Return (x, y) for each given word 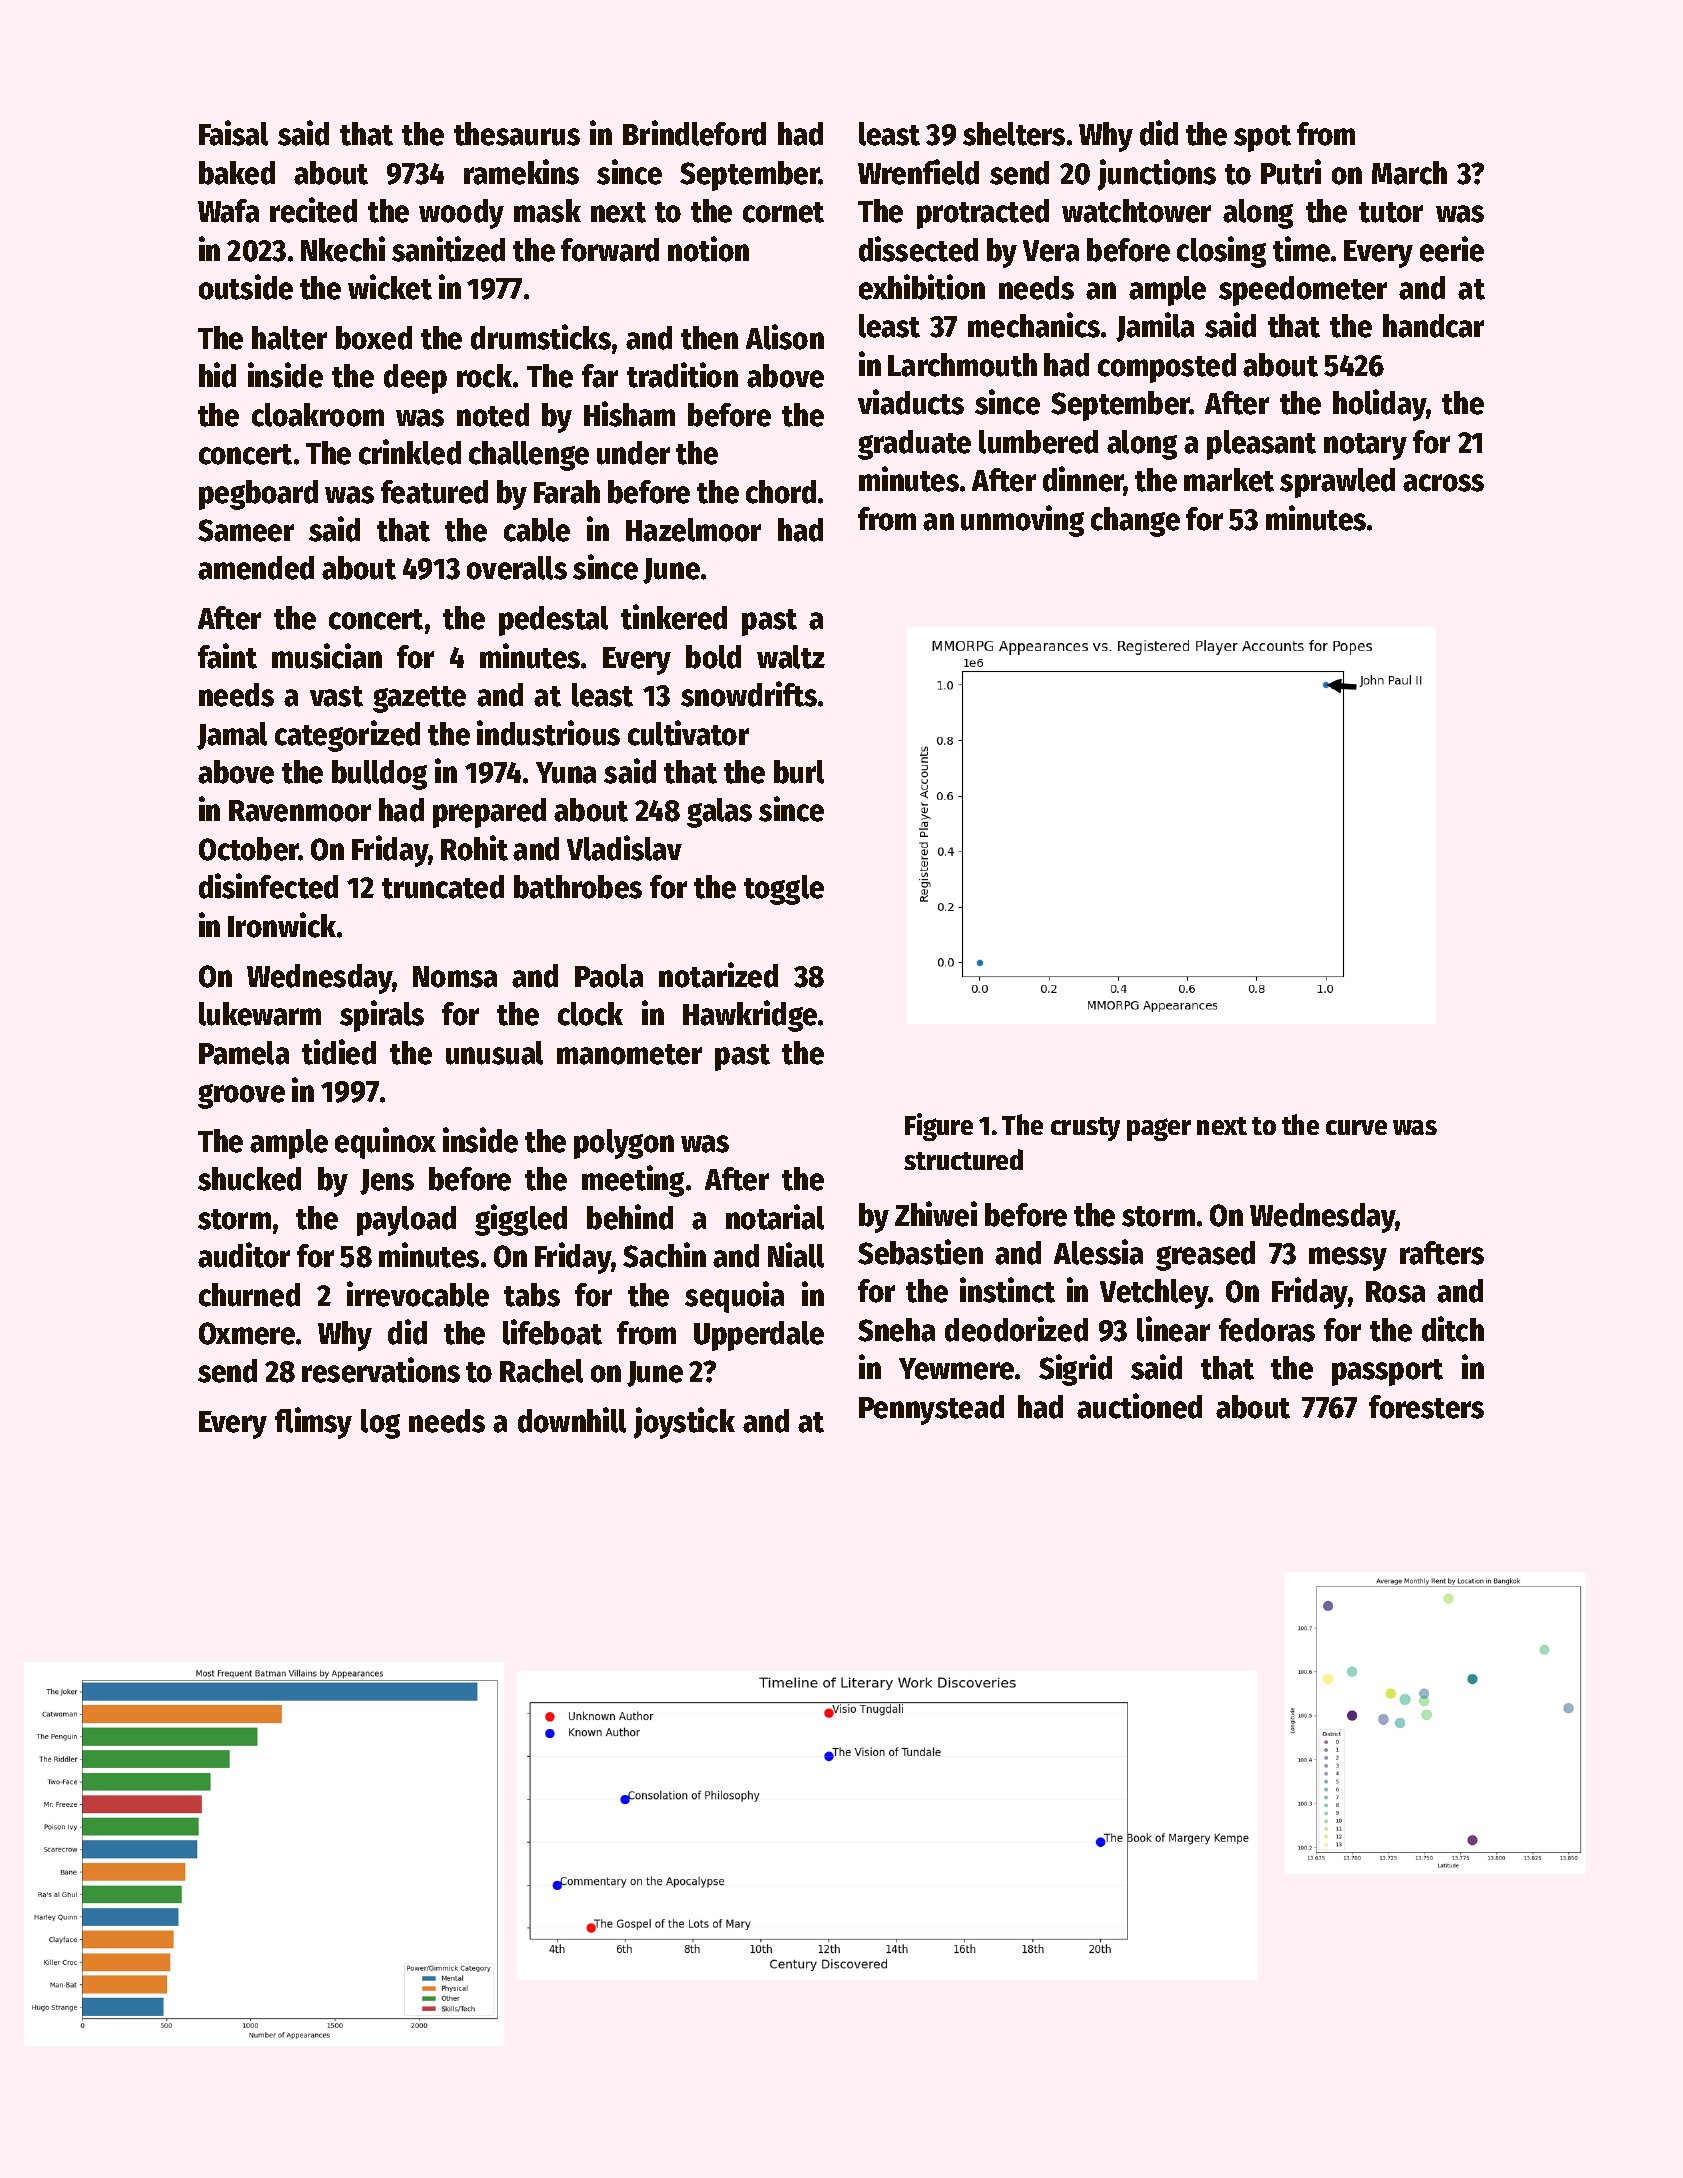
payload (406, 1221)
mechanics (1034, 325)
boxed (374, 338)
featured (434, 492)
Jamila (1155, 327)
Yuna (566, 773)
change (1135, 522)
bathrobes (578, 887)
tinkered (674, 617)
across (1443, 483)
